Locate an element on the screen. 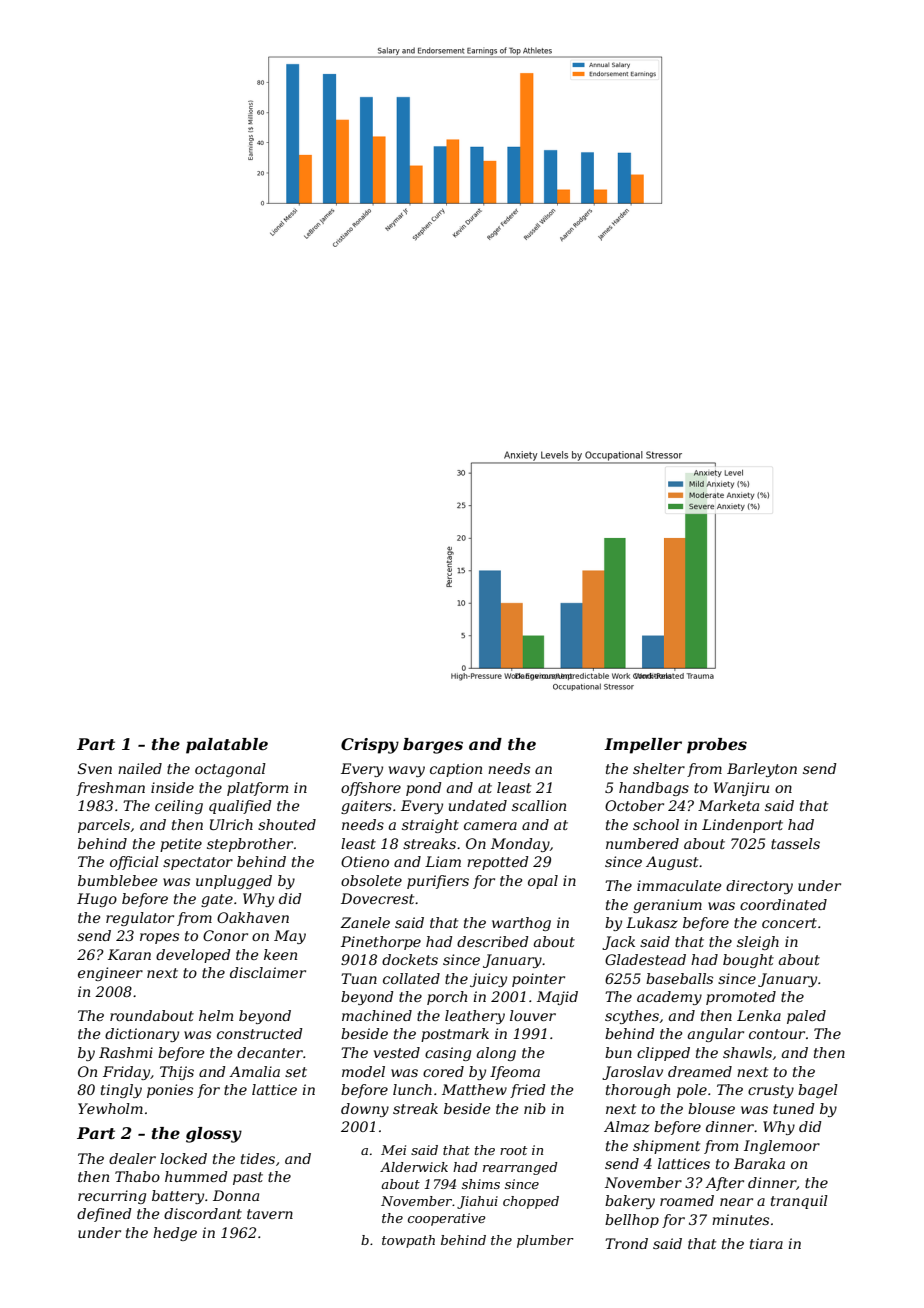 This screenshot has height=1308, width=924. tiara is located at coordinates (766, 1243).
